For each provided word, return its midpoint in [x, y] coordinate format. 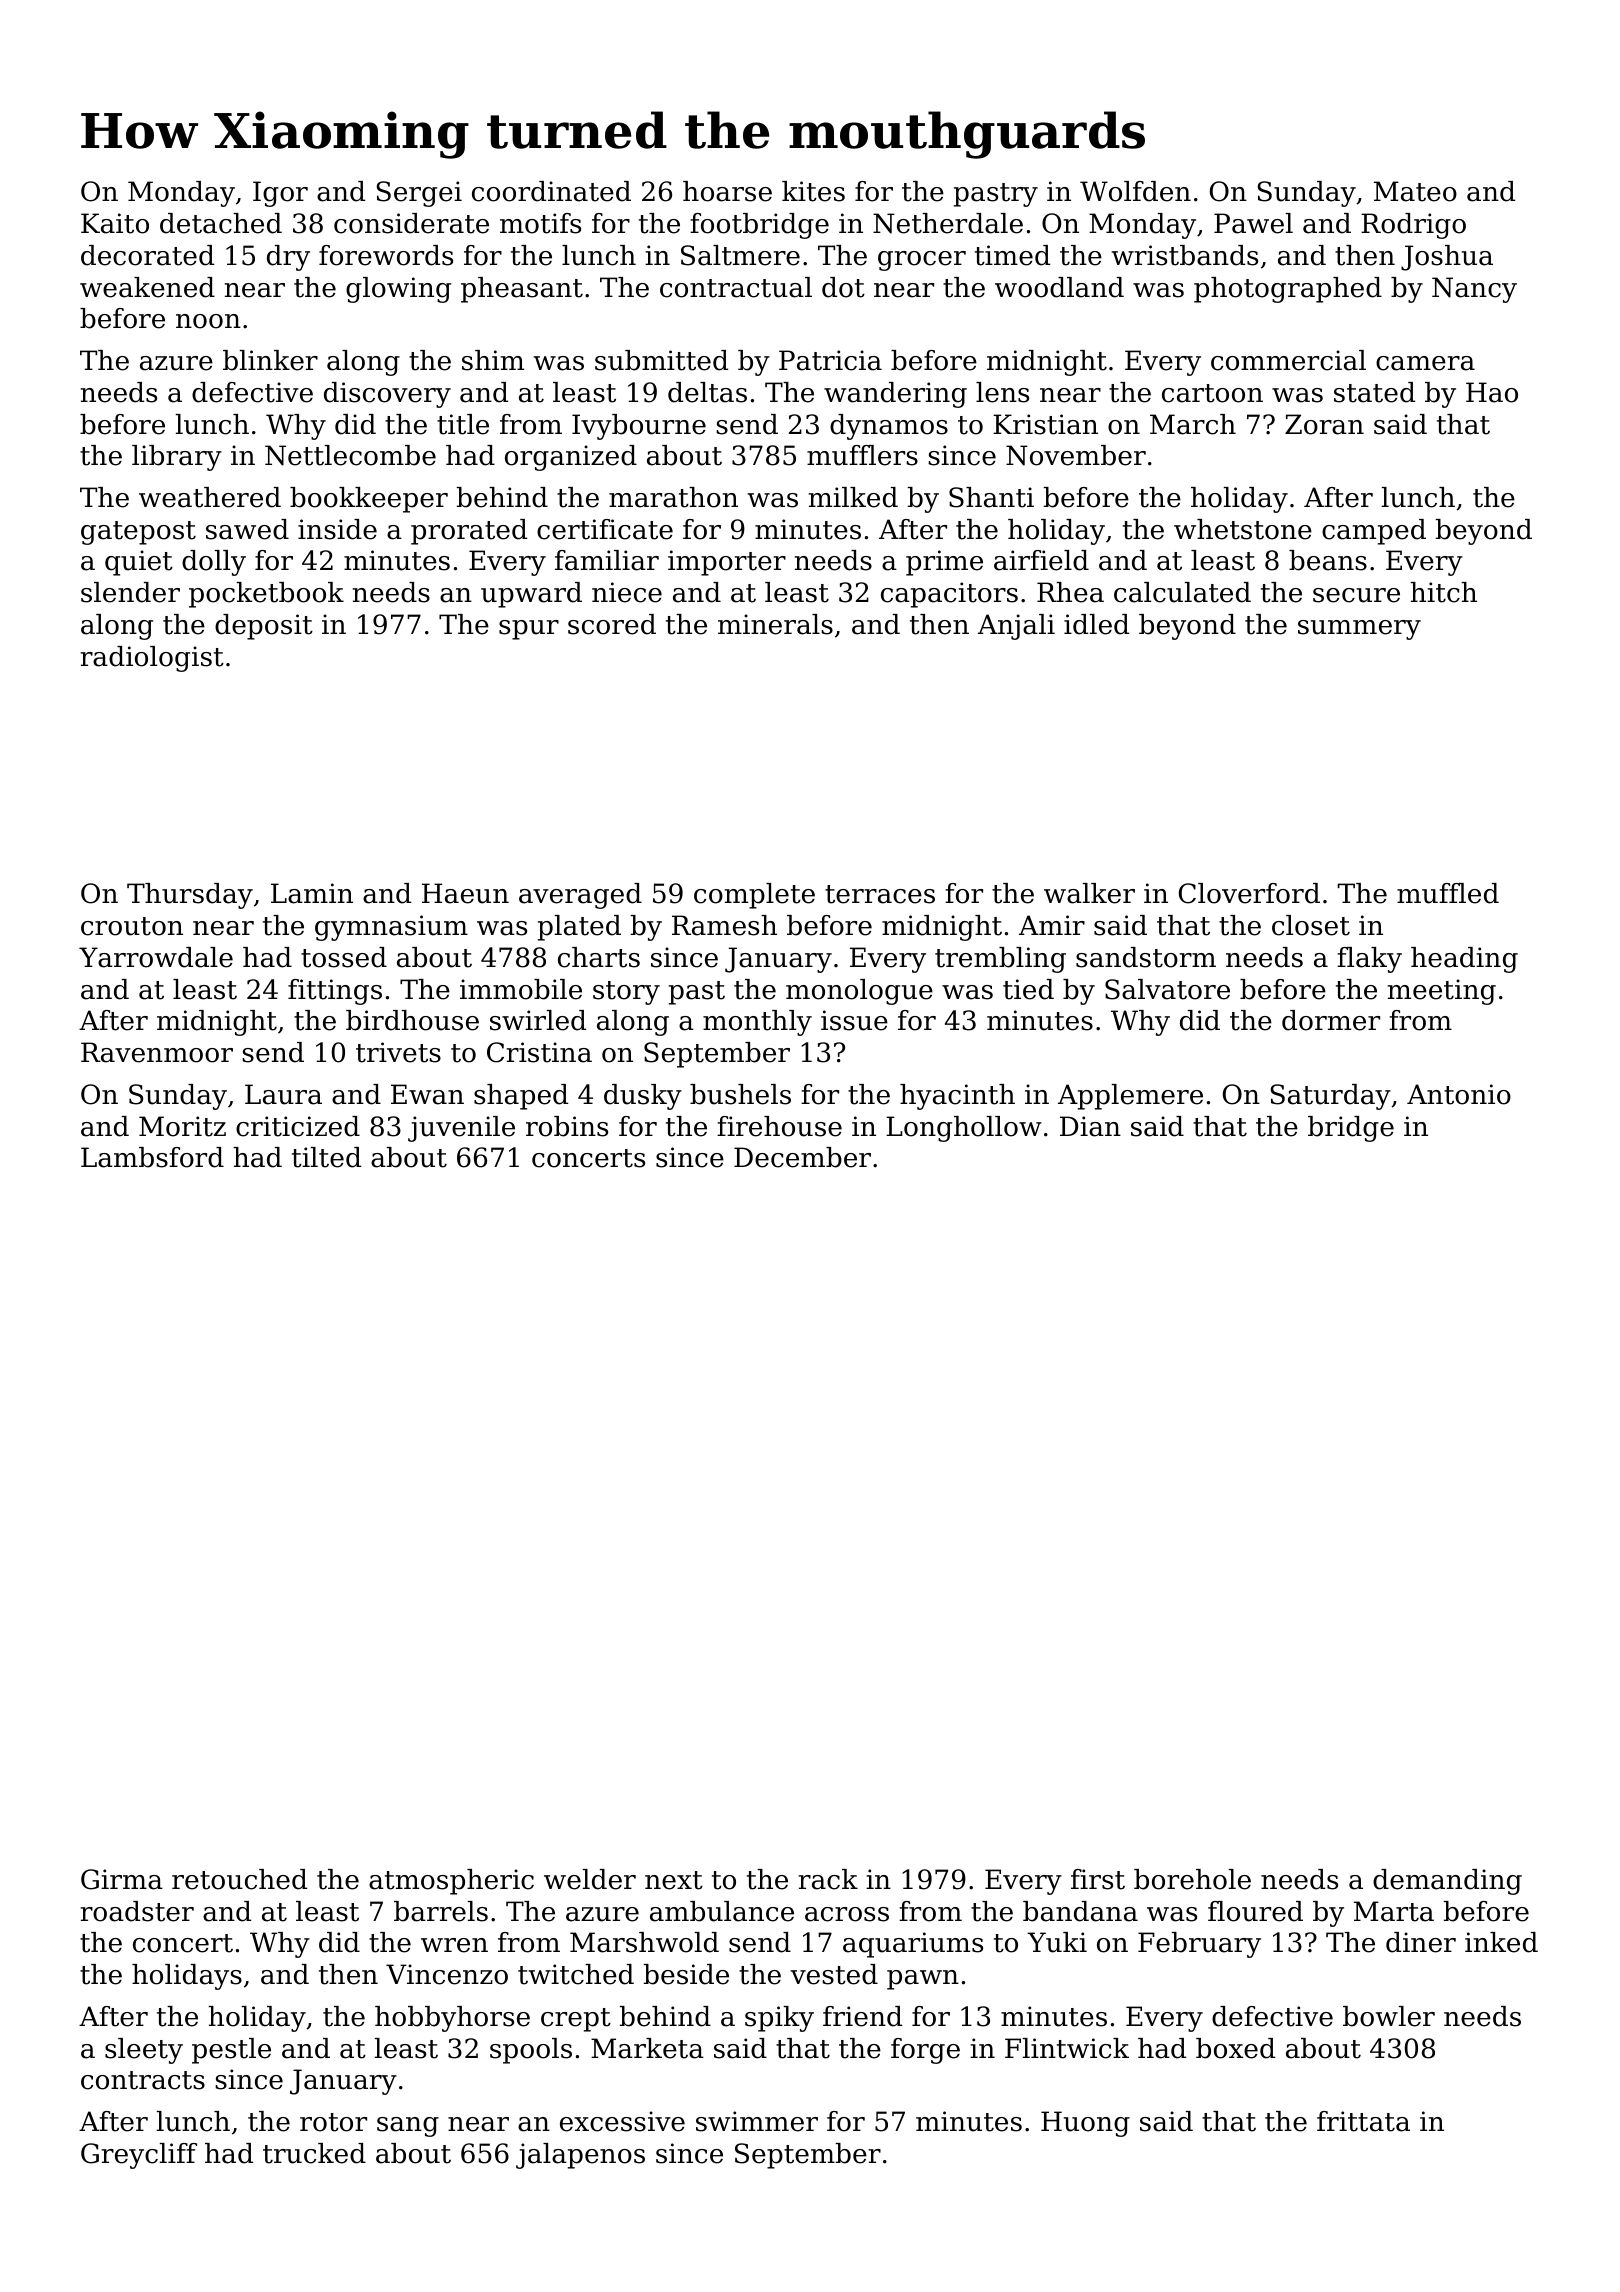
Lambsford [152, 1157]
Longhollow [964, 1129]
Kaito [115, 223]
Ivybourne [639, 427]
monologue [859, 992]
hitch [1443, 592]
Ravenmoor [157, 1052]
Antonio [1459, 1094]
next [674, 1880]
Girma [122, 1879]
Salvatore [1167, 989]
